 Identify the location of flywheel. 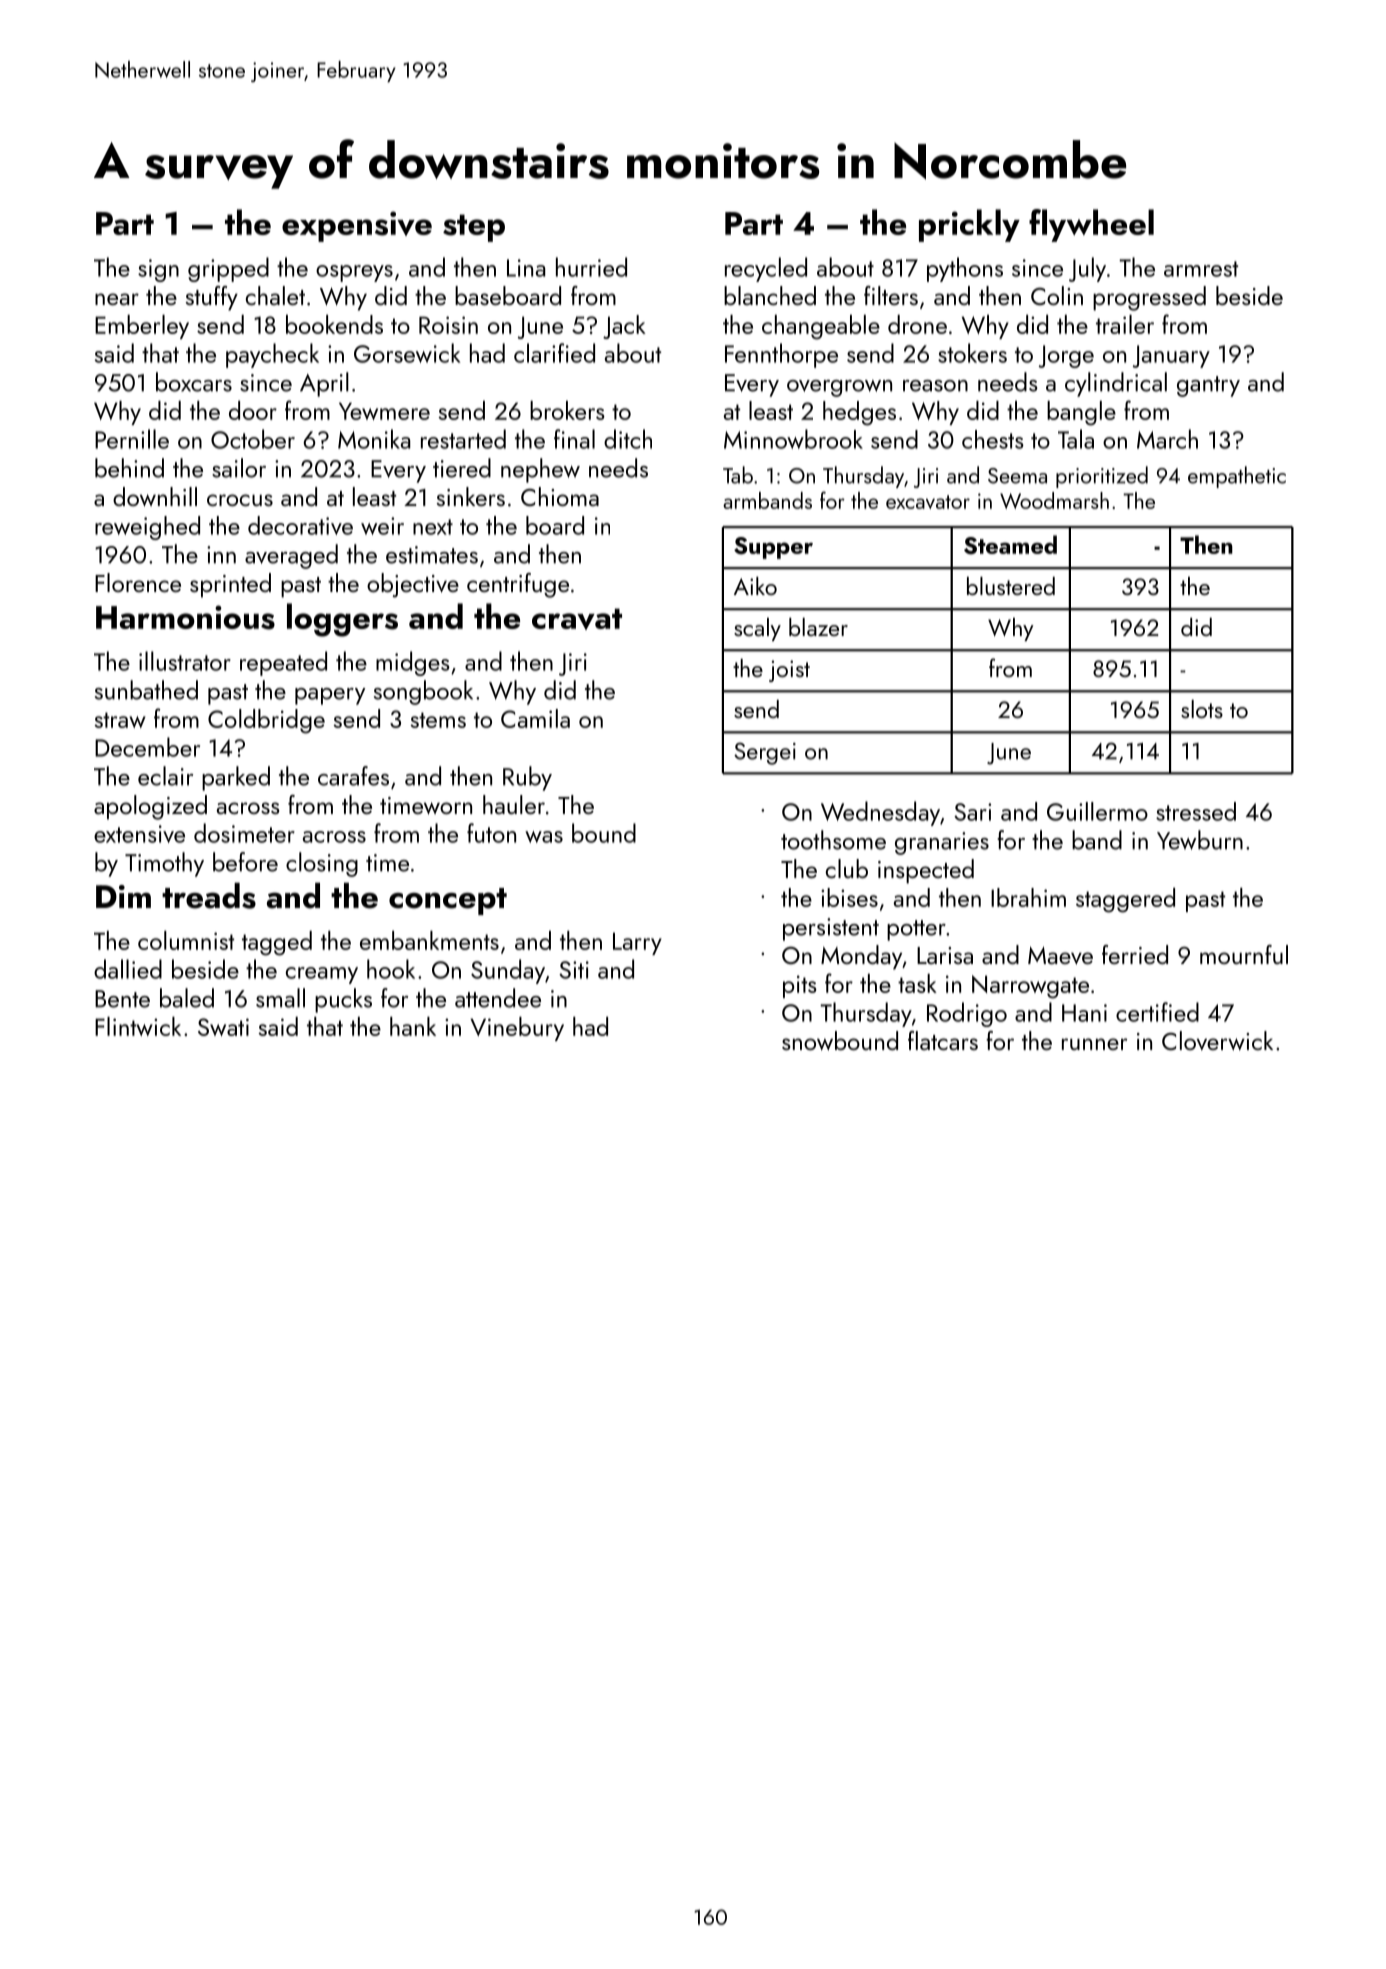
(1091, 225).
